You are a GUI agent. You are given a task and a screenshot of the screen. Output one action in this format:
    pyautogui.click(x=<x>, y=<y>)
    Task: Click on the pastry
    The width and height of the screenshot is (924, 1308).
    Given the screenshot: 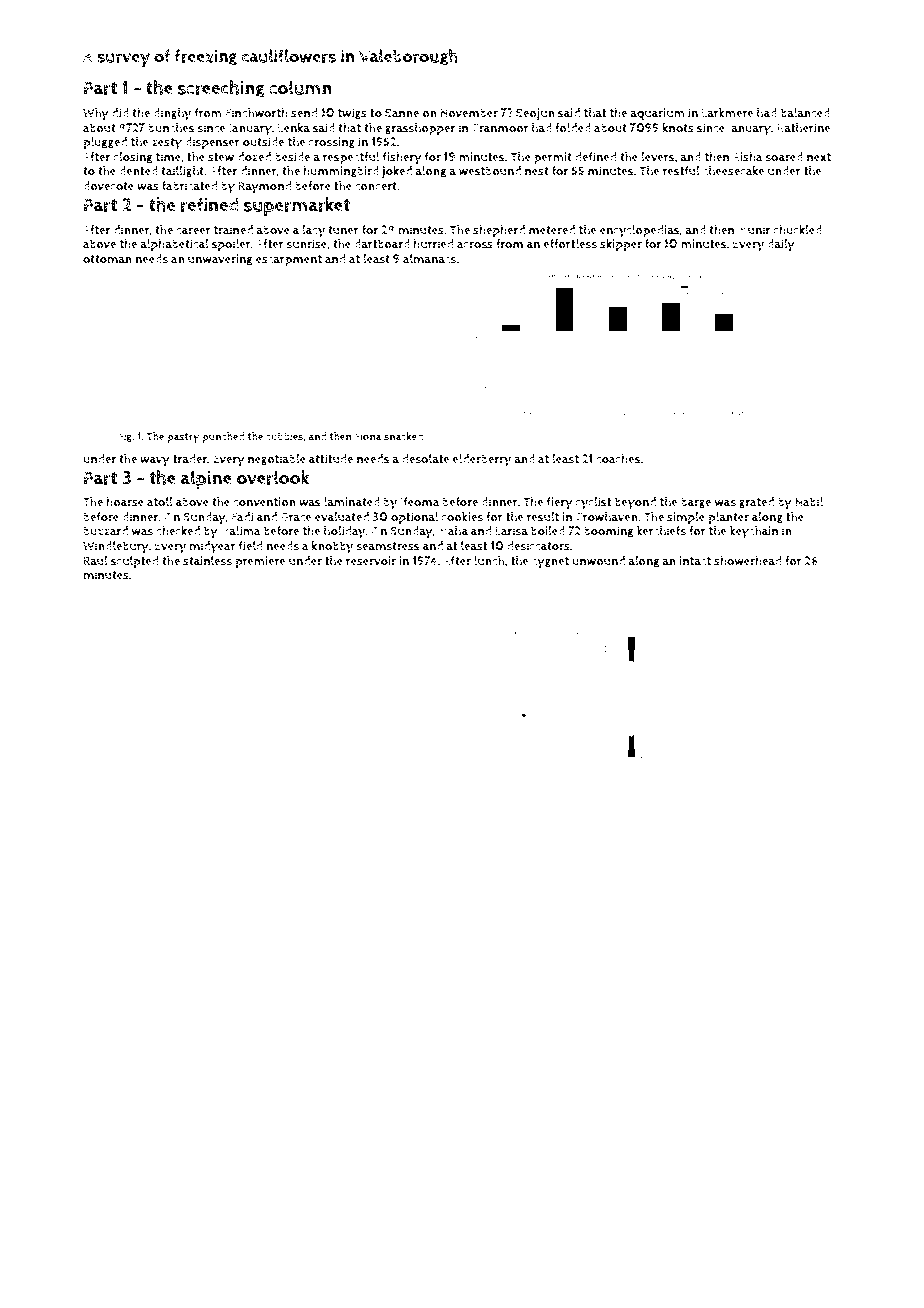 What is the action you would take?
    pyautogui.click(x=183, y=438)
